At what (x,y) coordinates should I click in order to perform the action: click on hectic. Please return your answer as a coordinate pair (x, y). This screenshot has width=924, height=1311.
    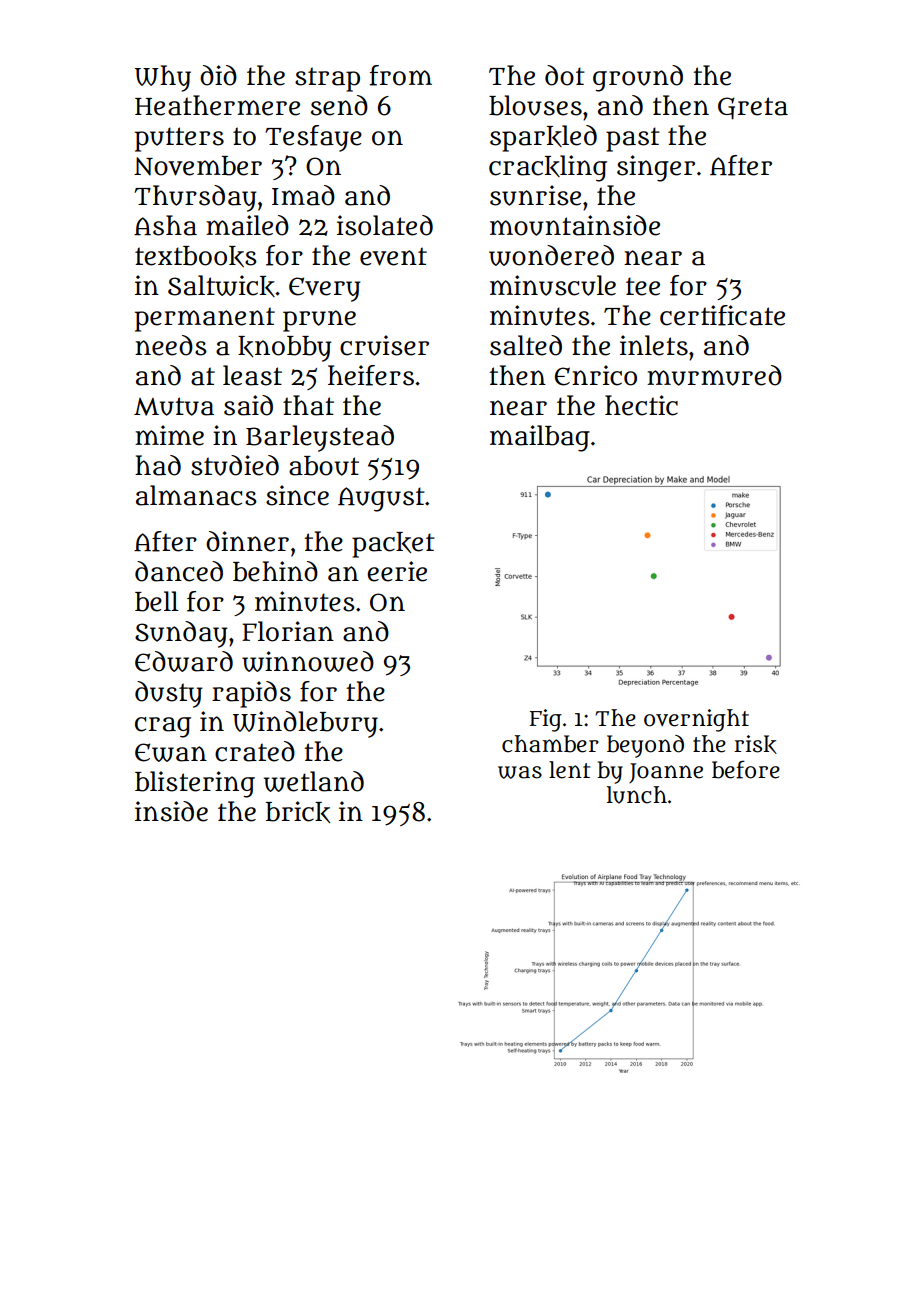
    Looking at the image, I should click on (641, 405).
